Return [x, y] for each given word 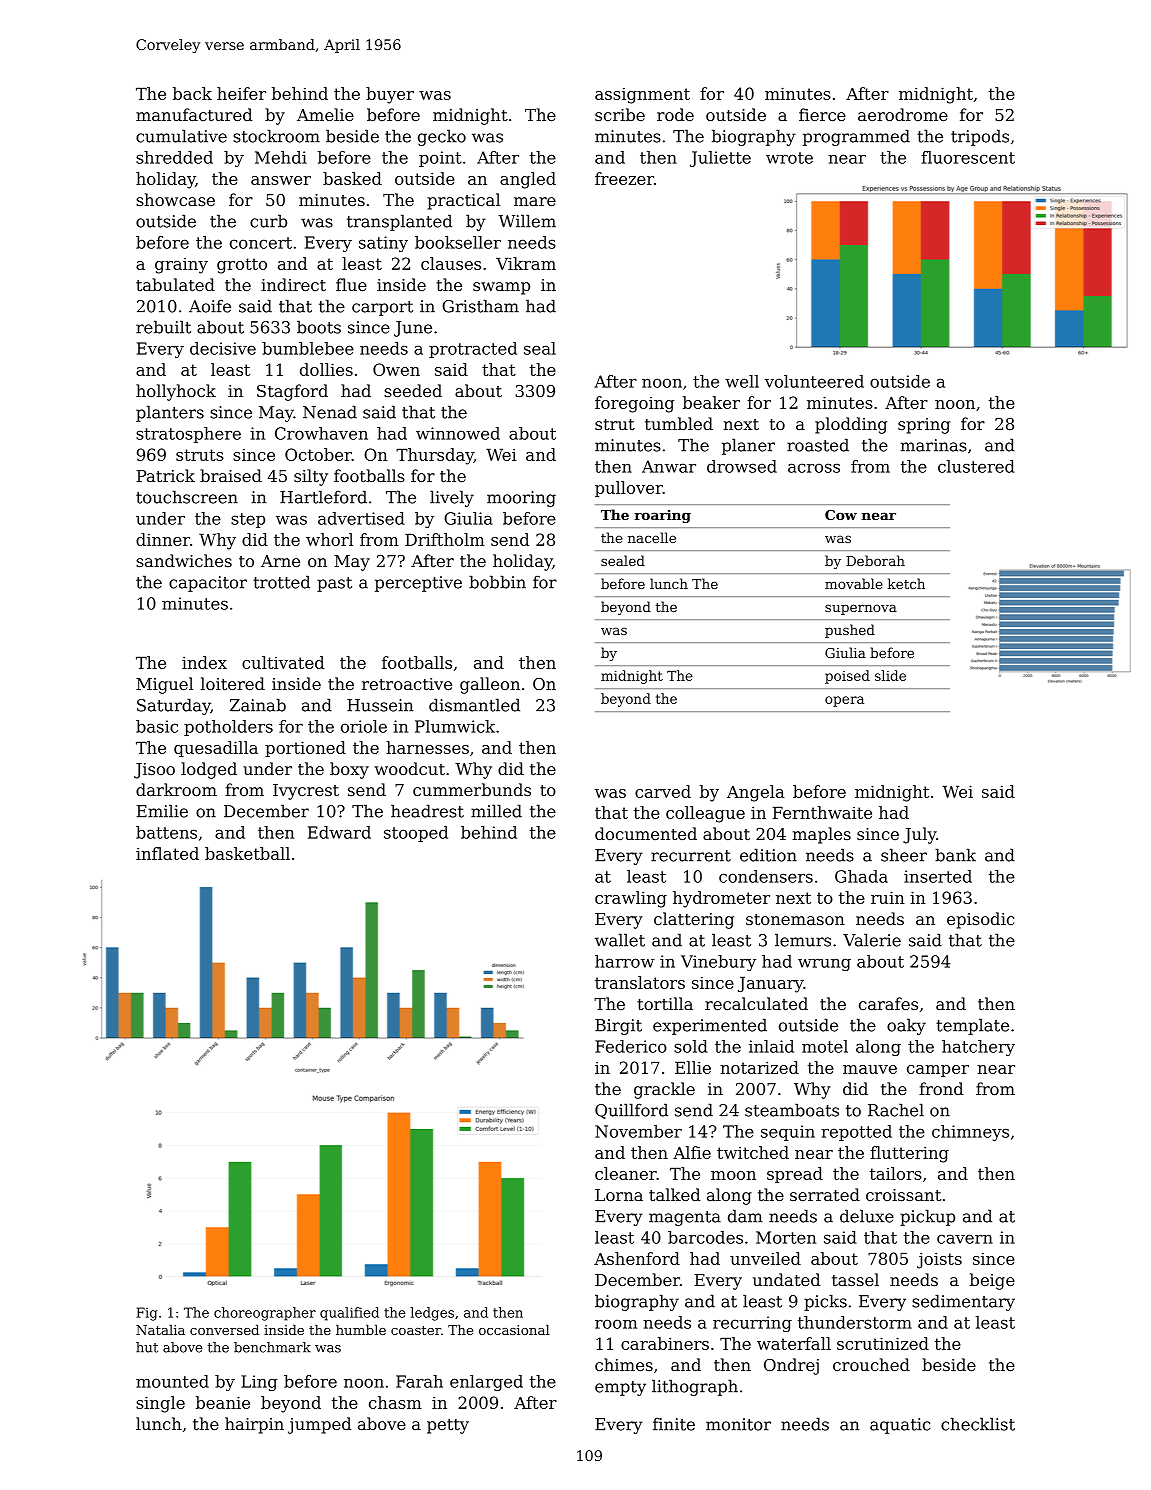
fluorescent [968, 157]
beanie [223, 1402]
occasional [514, 1329]
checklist [978, 1424]
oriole [364, 726]
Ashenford [637, 1258]
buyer [390, 95]
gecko [442, 137]
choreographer [265, 1314]
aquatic [900, 1426]
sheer [904, 855]
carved [663, 791]
